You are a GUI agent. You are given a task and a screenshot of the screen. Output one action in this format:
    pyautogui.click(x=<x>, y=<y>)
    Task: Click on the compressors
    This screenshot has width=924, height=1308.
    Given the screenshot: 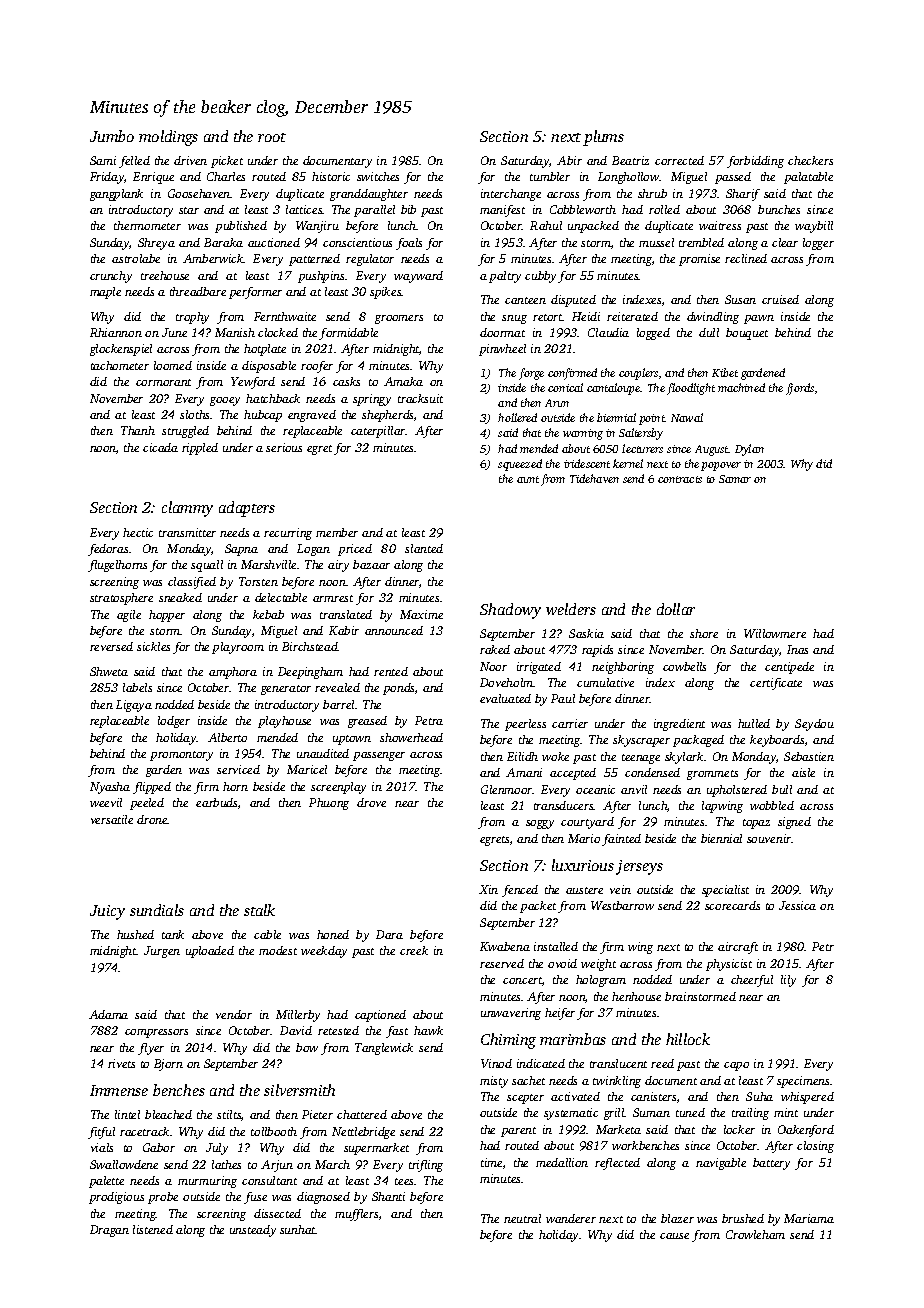 What is the action you would take?
    pyautogui.click(x=156, y=1033)
